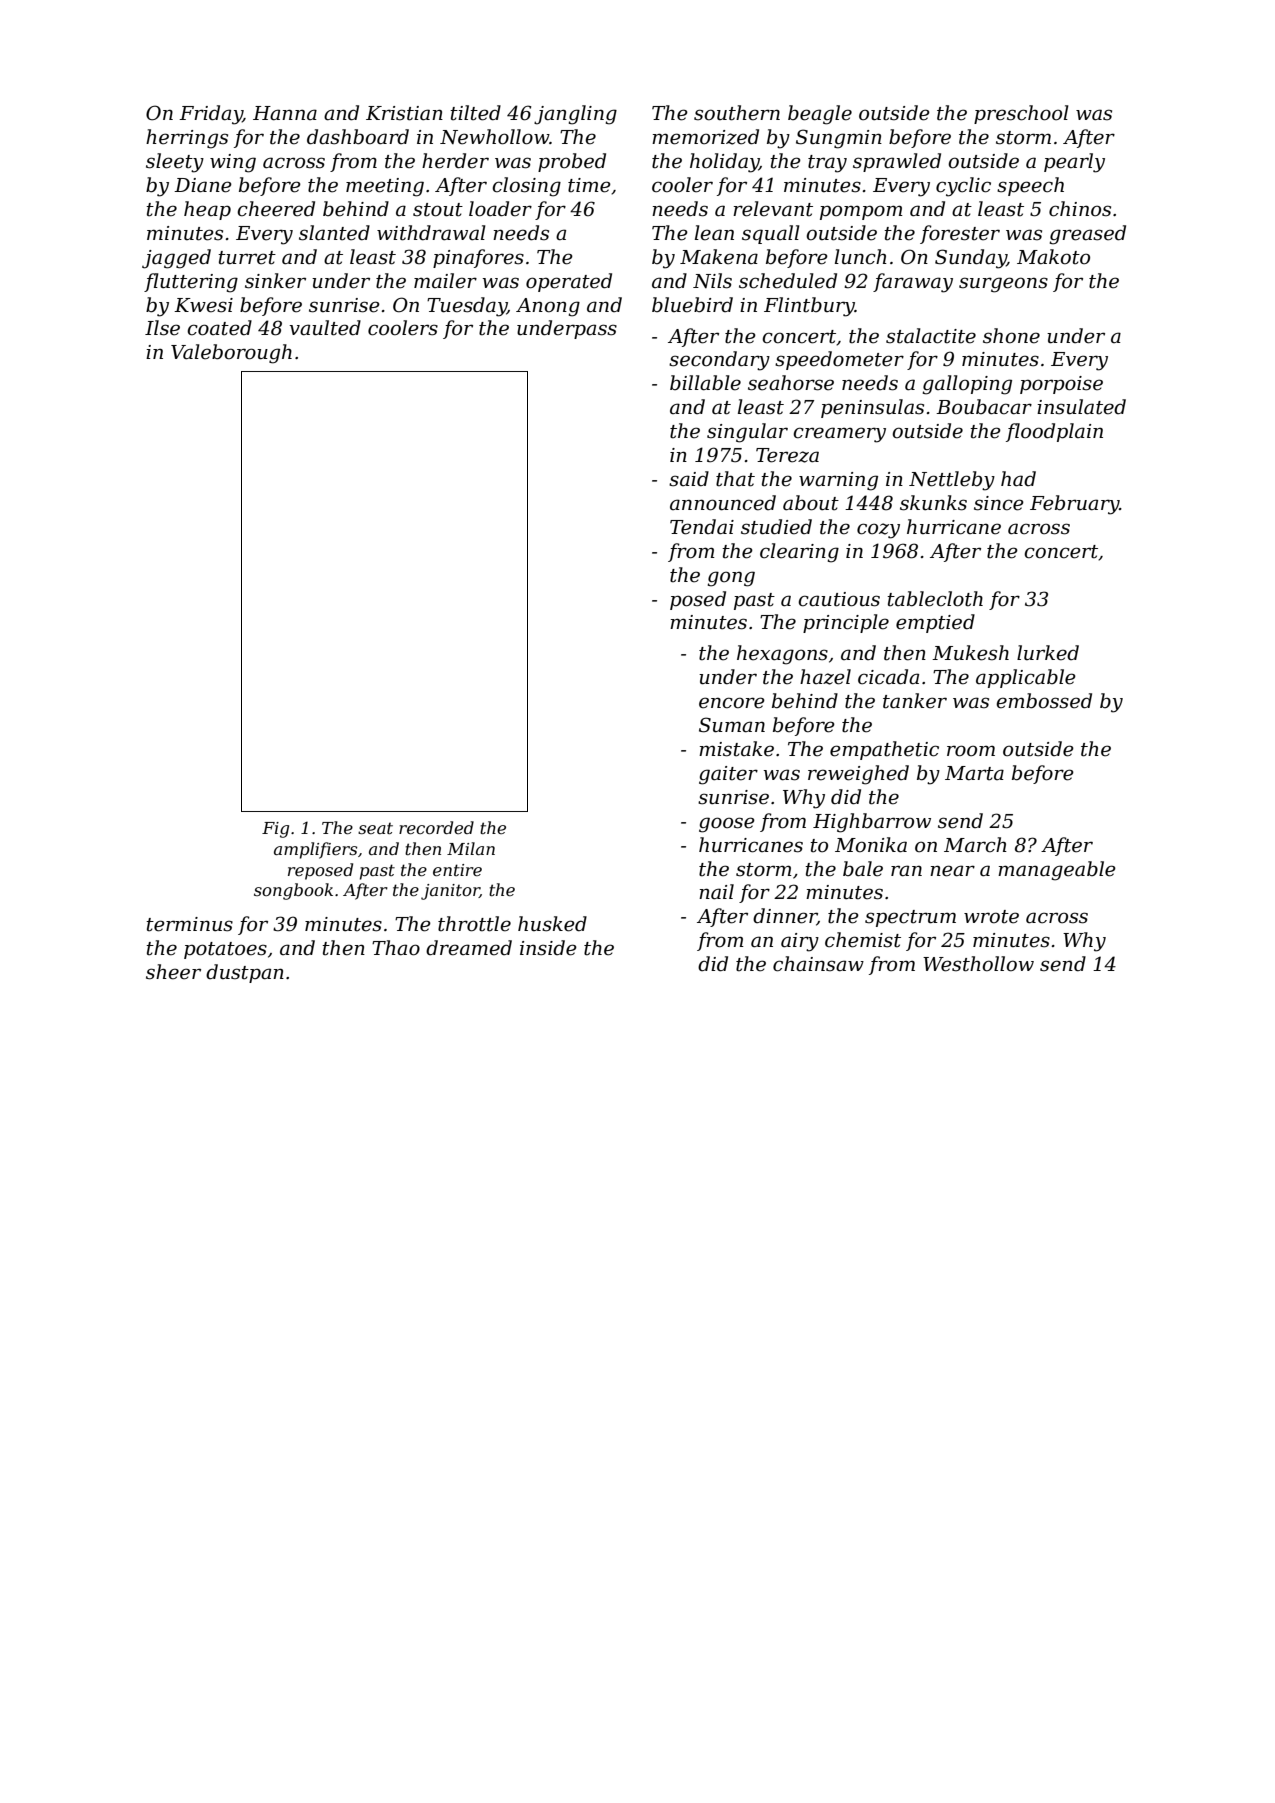 Image resolution: width=1275 pixels, height=1803 pixels. What do you see at coordinates (275, 830) in the image?
I see `Fig` at bounding box center [275, 830].
